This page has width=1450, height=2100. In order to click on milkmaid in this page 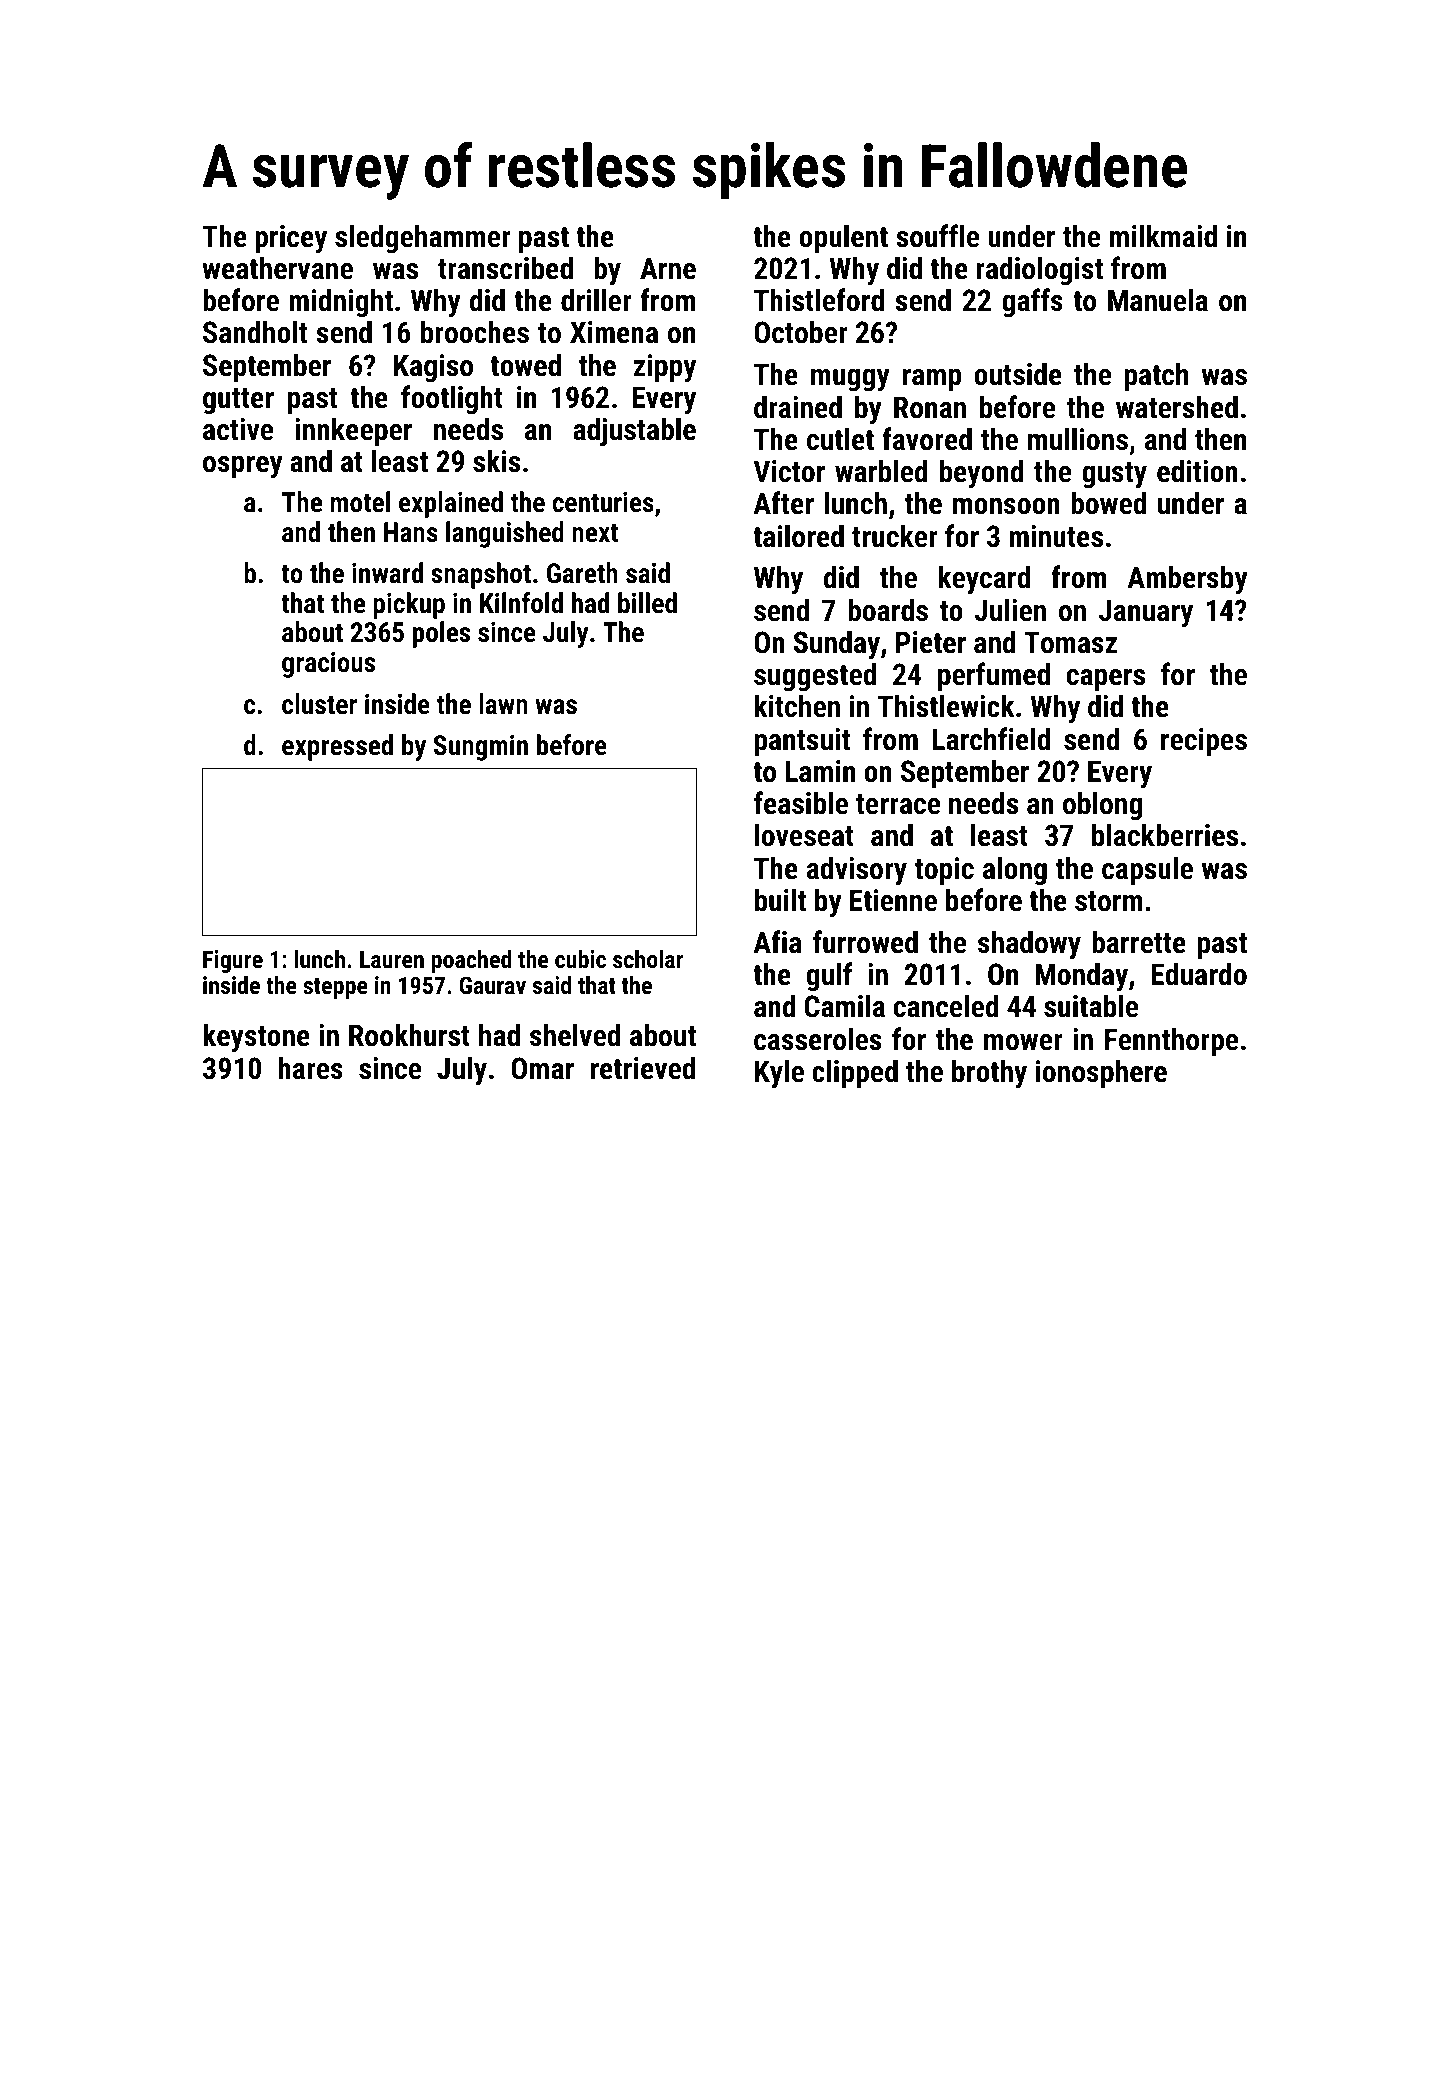, I will do `click(1163, 236)`.
